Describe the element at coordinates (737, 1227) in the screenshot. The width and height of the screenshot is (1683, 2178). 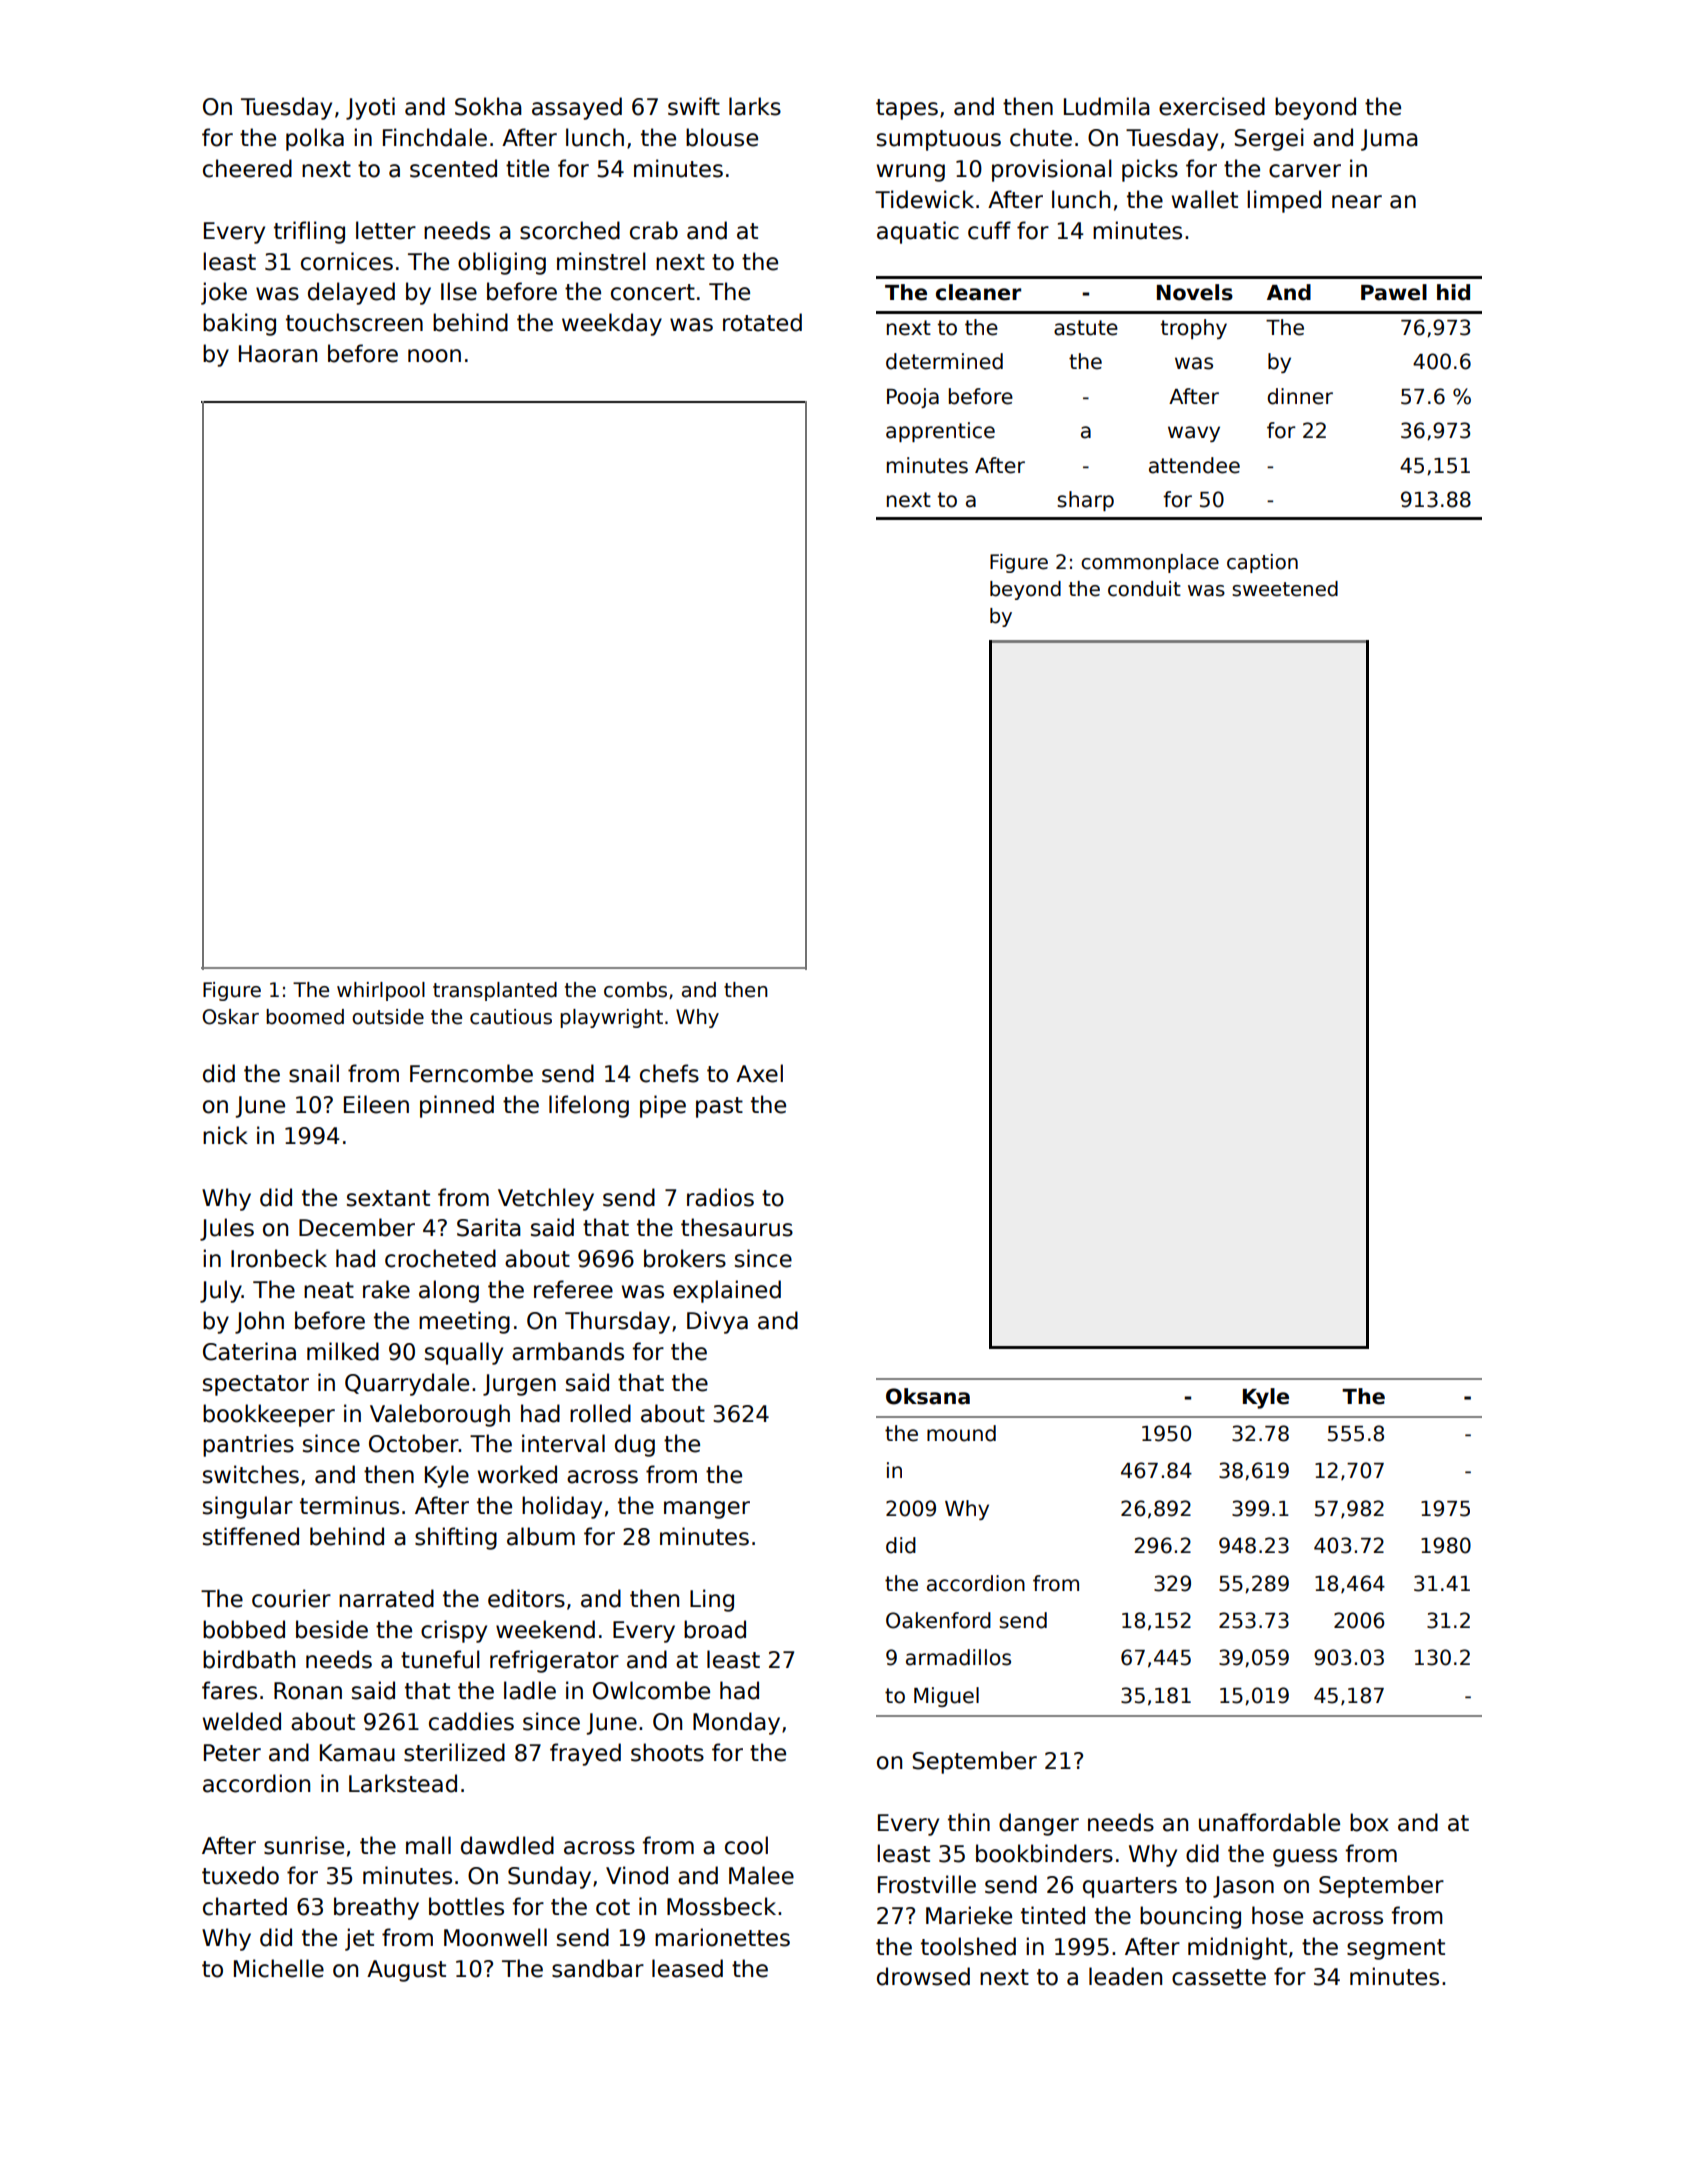
I see `thesaurus` at that location.
